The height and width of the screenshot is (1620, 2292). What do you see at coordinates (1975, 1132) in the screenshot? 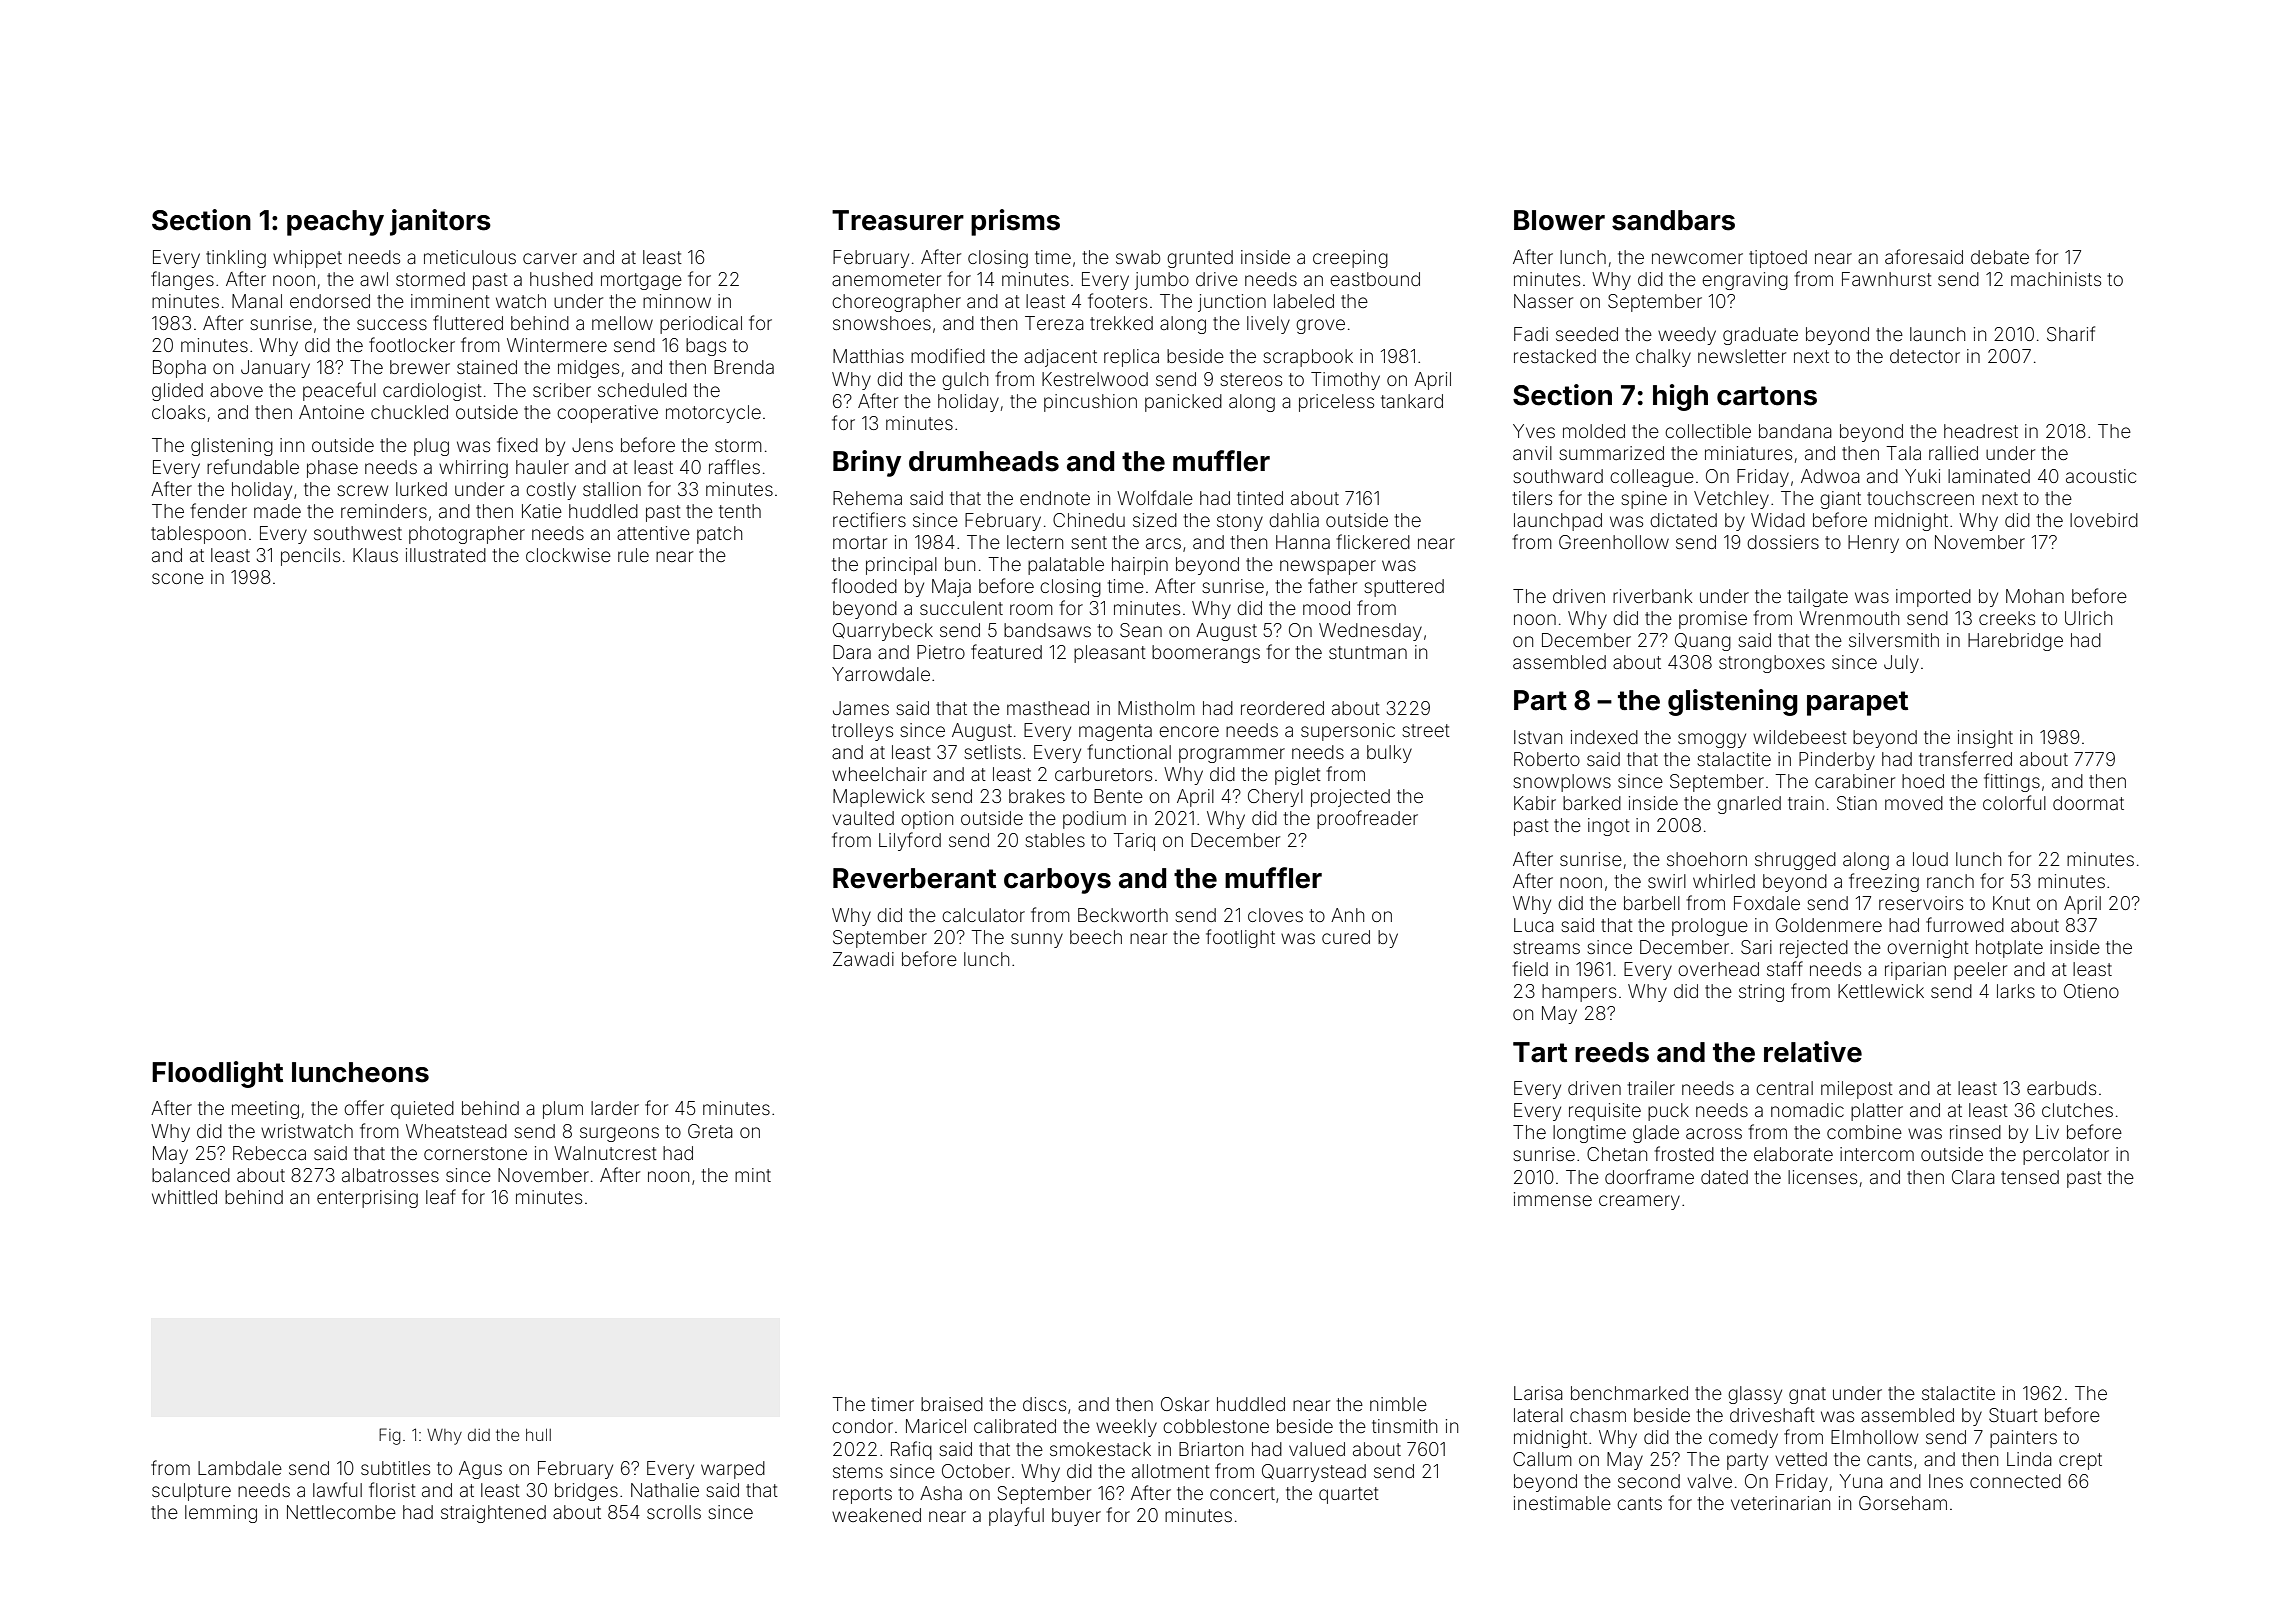
I see `rinsed` at bounding box center [1975, 1132].
